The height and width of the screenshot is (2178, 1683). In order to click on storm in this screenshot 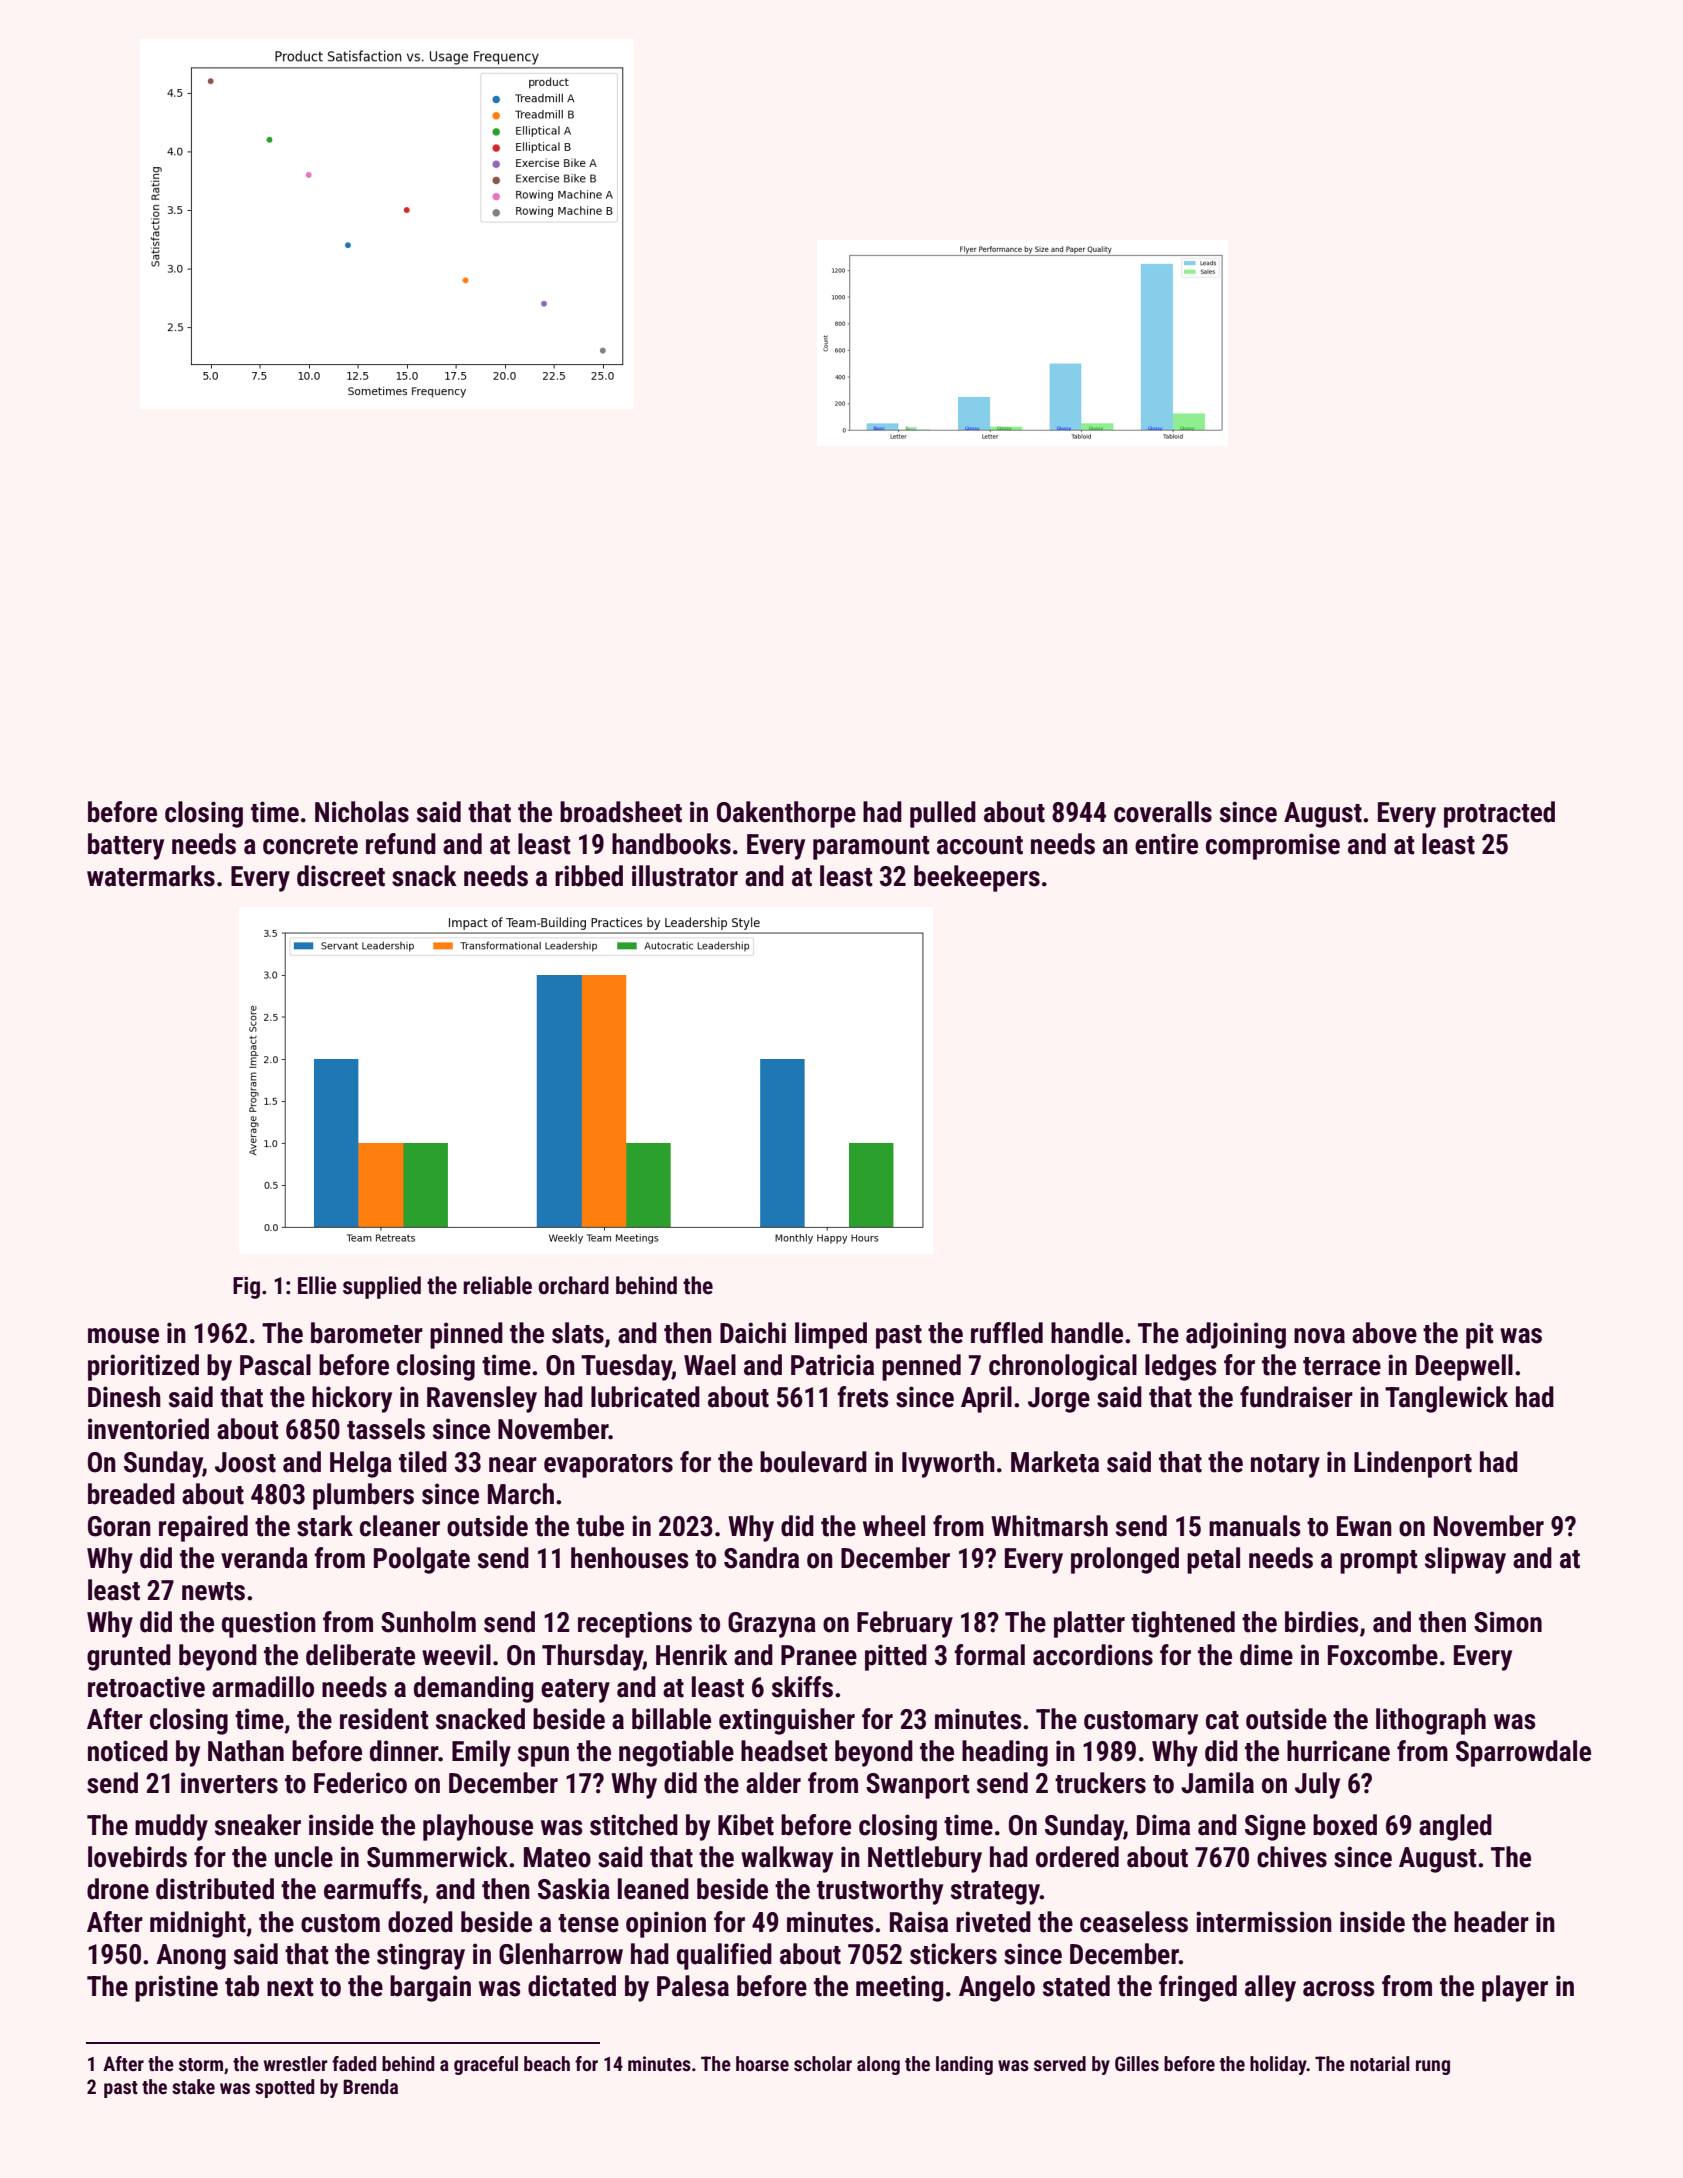, I will do `click(201, 2064)`.
